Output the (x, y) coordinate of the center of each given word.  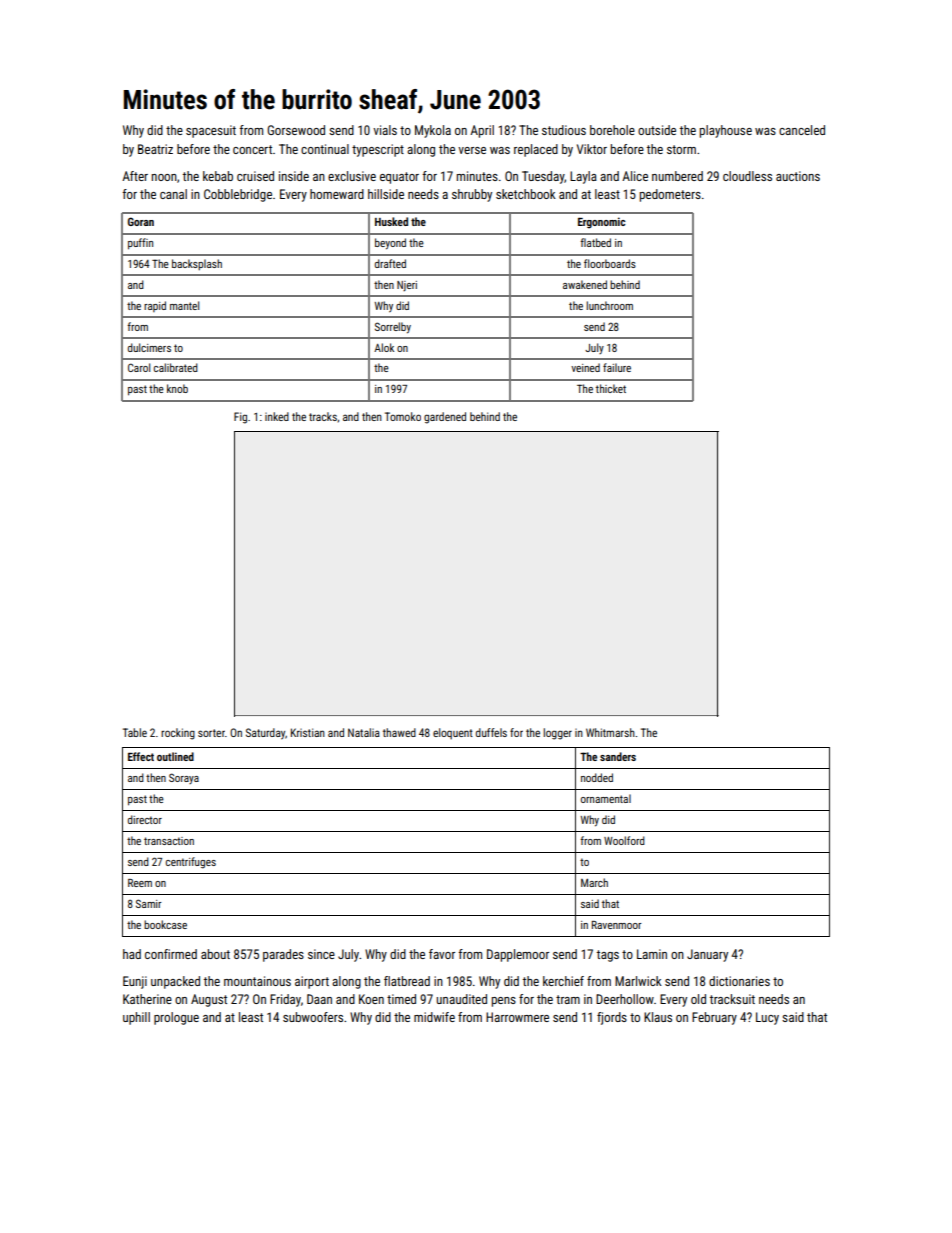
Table (135, 732)
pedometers (670, 195)
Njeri (407, 286)
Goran (141, 221)
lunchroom (609, 305)
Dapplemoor (518, 955)
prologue (176, 1018)
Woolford (624, 840)
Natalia (364, 732)
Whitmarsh (610, 732)
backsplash (197, 264)
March (594, 882)
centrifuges (191, 863)
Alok (384, 347)
